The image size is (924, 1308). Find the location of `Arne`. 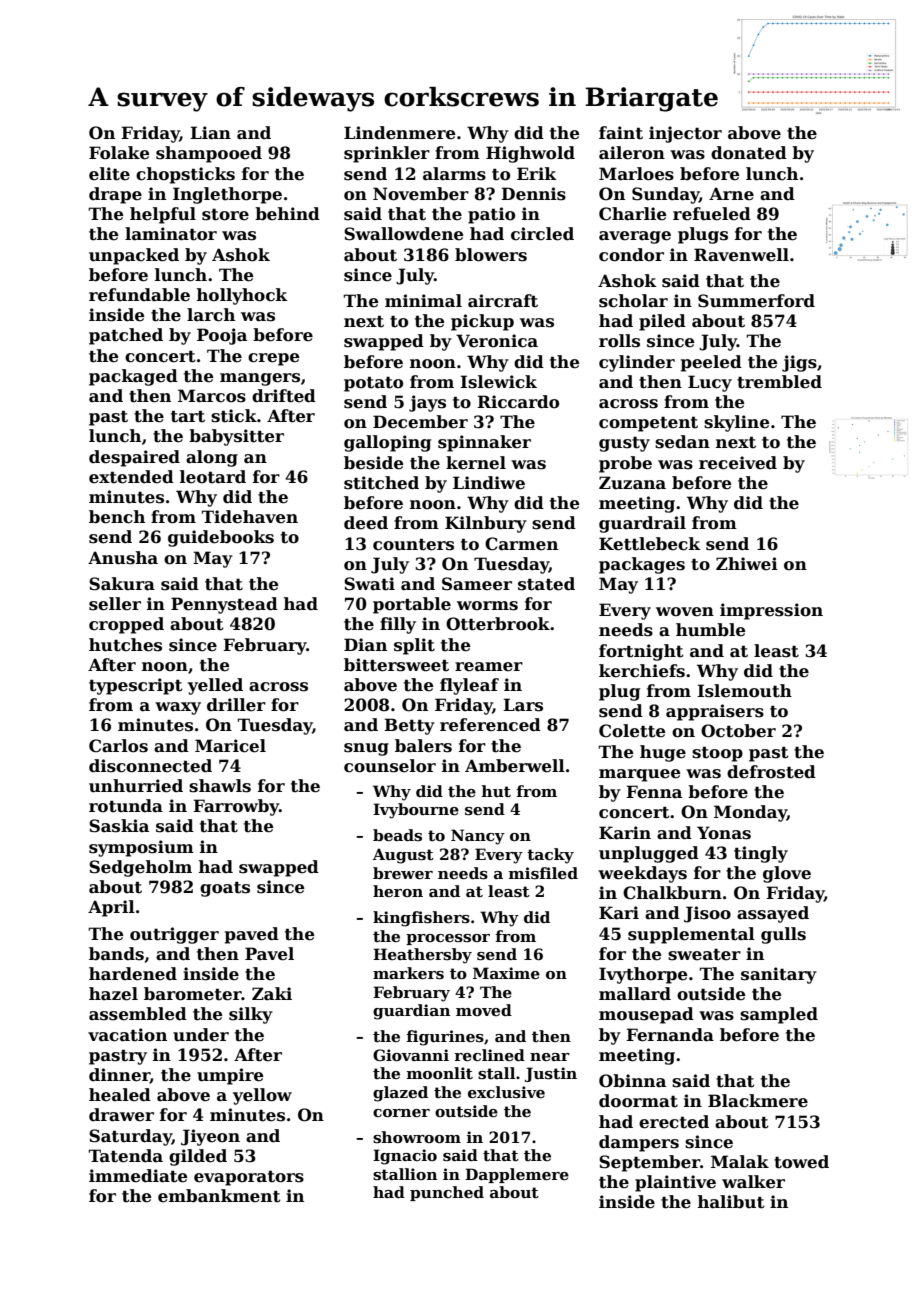

Arne is located at coordinates (731, 194).
